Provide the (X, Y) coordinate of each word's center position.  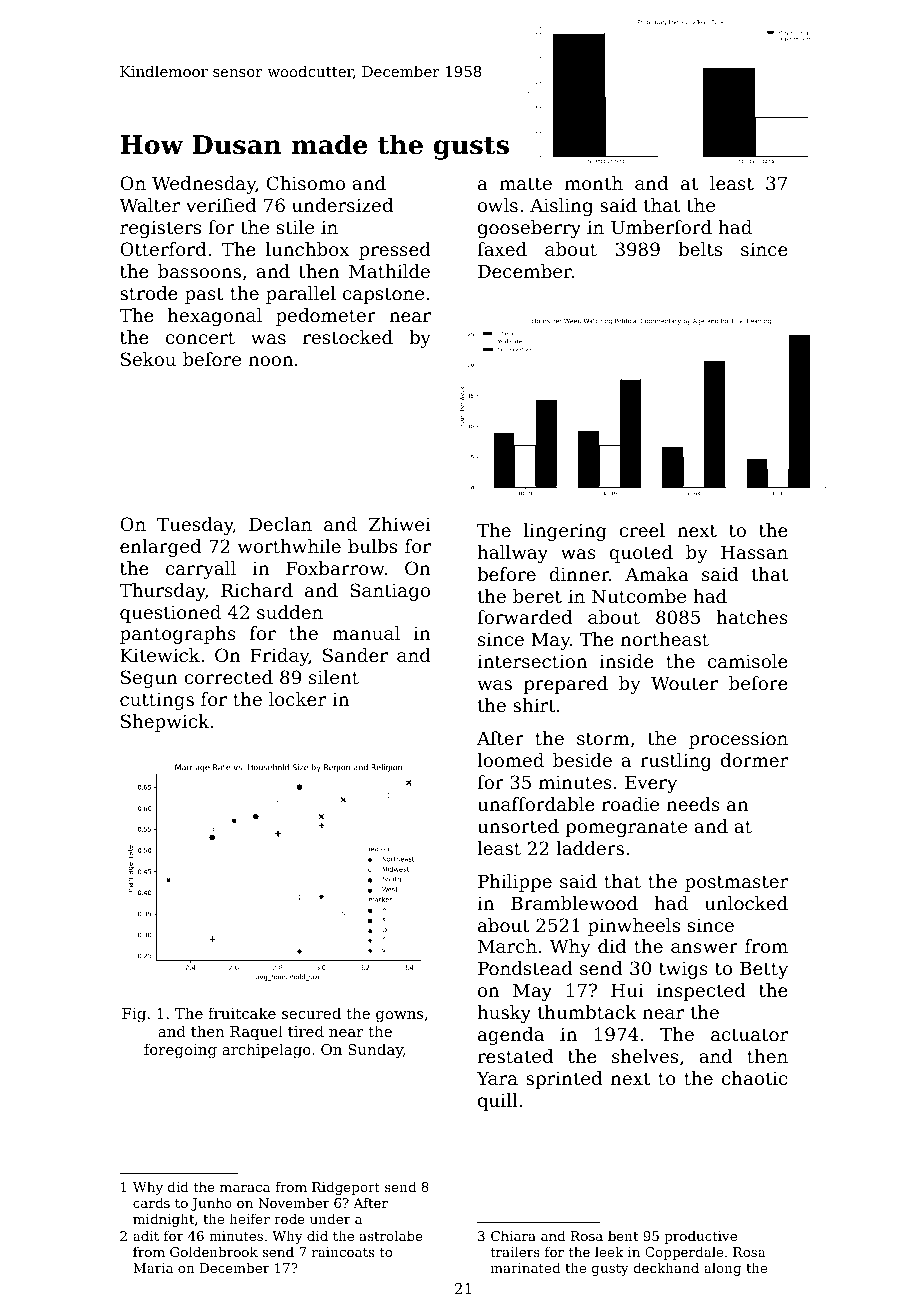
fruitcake (242, 1013)
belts (700, 249)
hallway (512, 554)
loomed (510, 760)
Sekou (148, 359)
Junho (211, 1204)
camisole (748, 661)
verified (221, 205)
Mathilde (389, 271)
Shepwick (165, 723)
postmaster (736, 883)
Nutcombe (639, 596)
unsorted (518, 826)
